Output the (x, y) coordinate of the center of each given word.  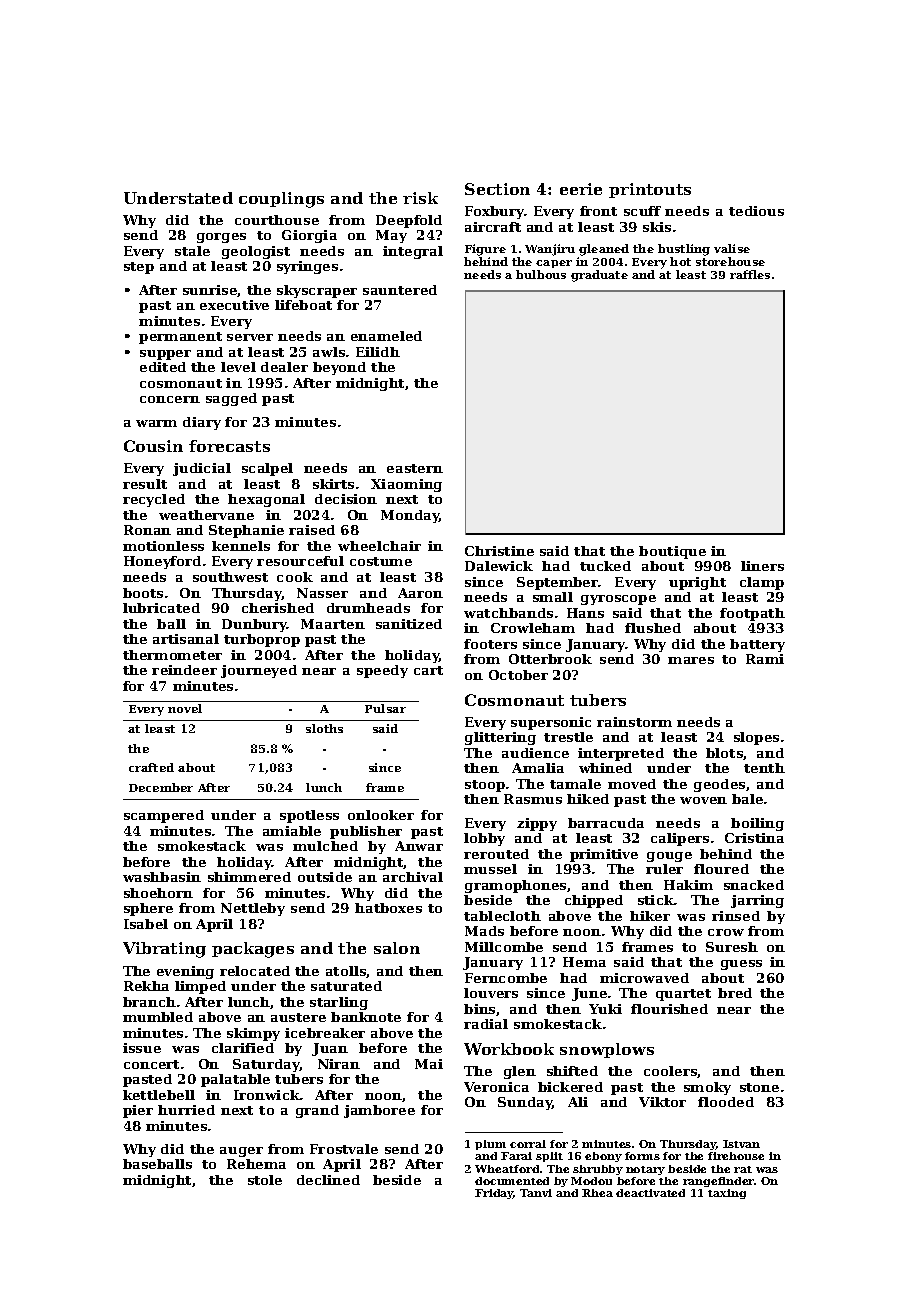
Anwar (419, 846)
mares (691, 660)
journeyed (259, 671)
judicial (202, 469)
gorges (221, 238)
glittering (500, 738)
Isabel (146, 924)
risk (420, 198)
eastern (415, 468)
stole (265, 1180)
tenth (764, 768)
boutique (672, 552)
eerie (581, 189)
